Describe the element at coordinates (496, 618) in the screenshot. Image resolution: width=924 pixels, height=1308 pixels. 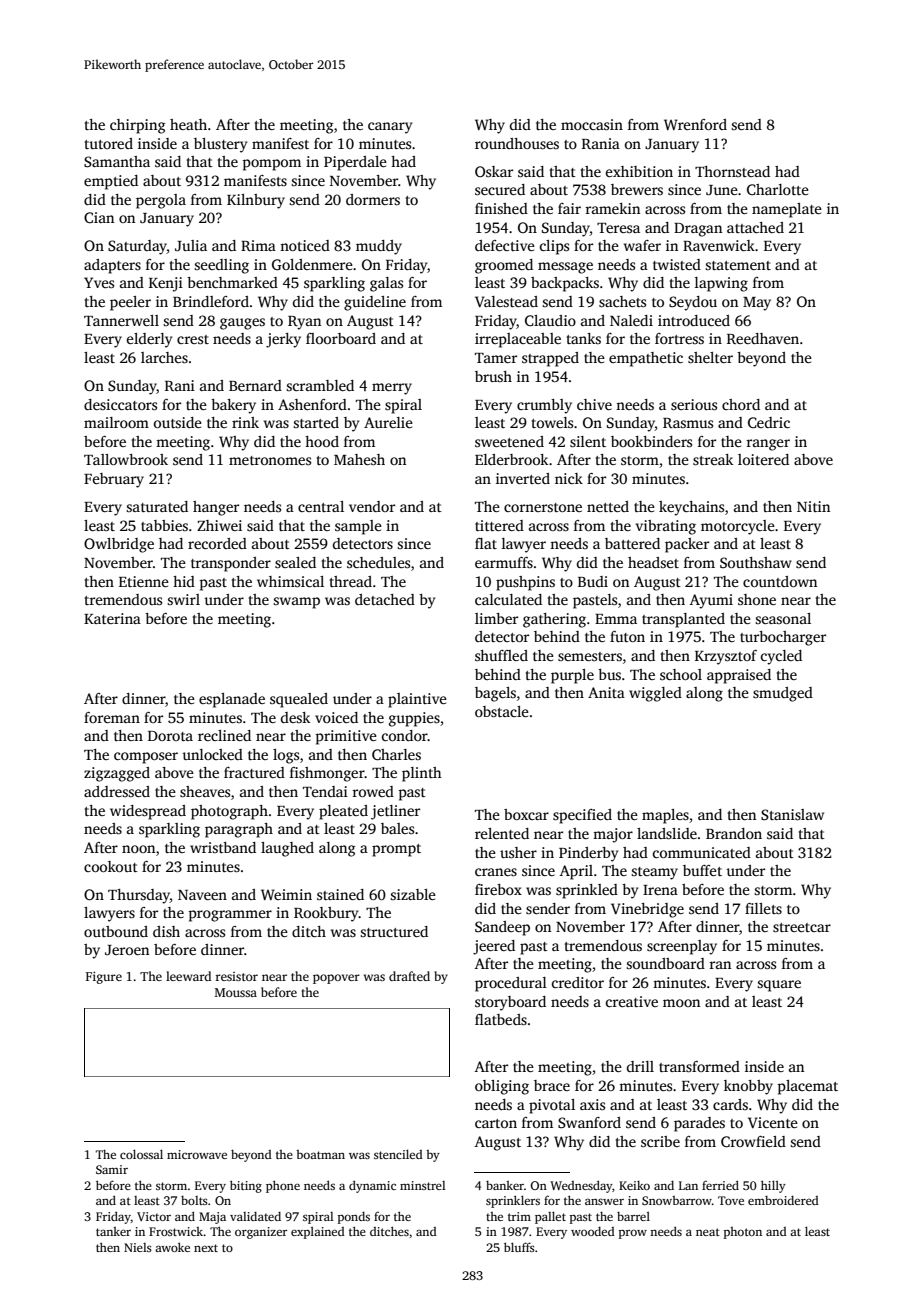
I see `limber` at that location.
